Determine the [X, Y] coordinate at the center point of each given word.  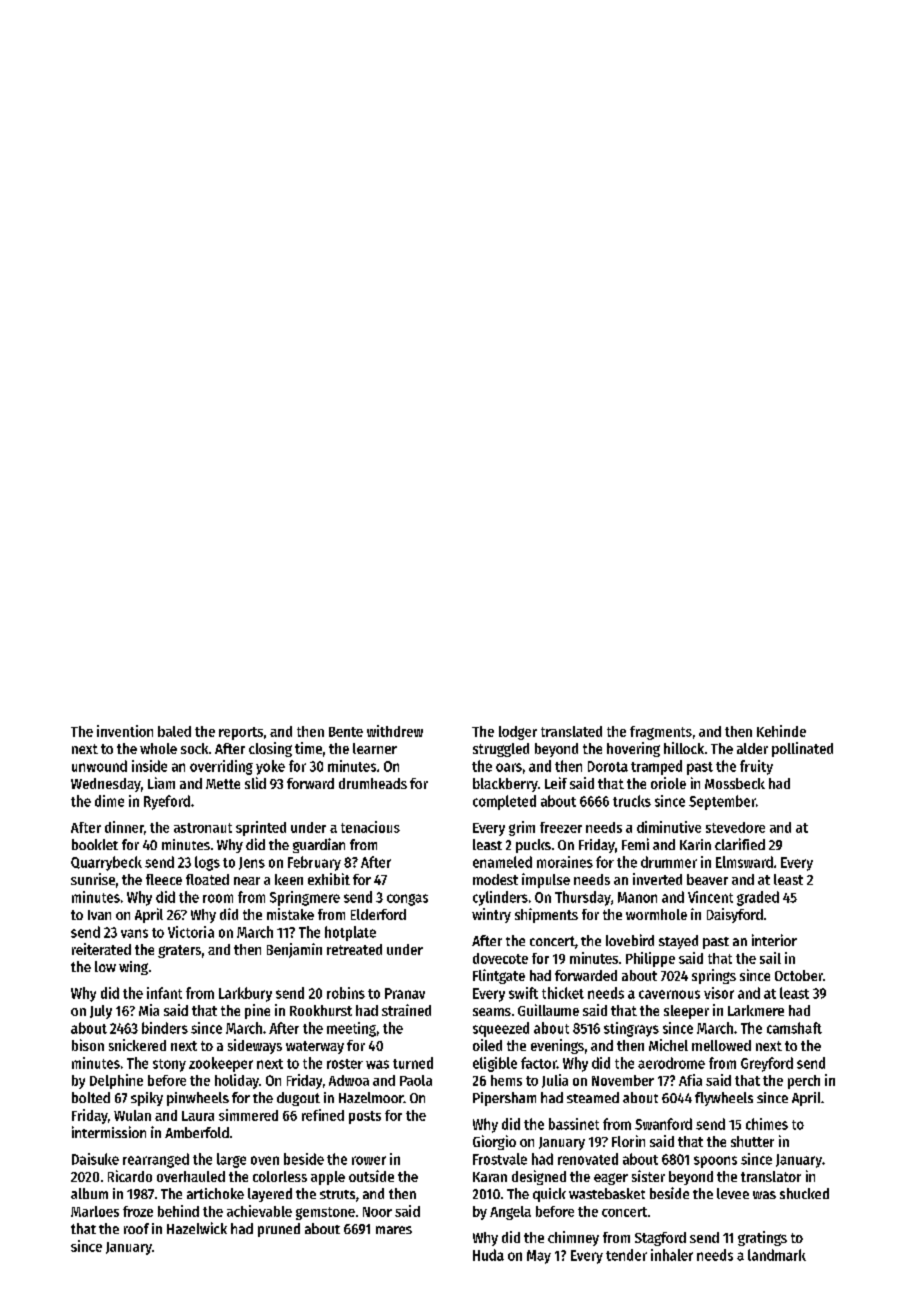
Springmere [305, 898]
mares [394, 1230]
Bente [346, 732]
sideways [255, 1046]
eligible [495, 1064]
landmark [777, 1255]
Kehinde [781, 731]
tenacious [370, 827]
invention [125, 731]
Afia [690, 1080]
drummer [669, 862]
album [89, 1193]
